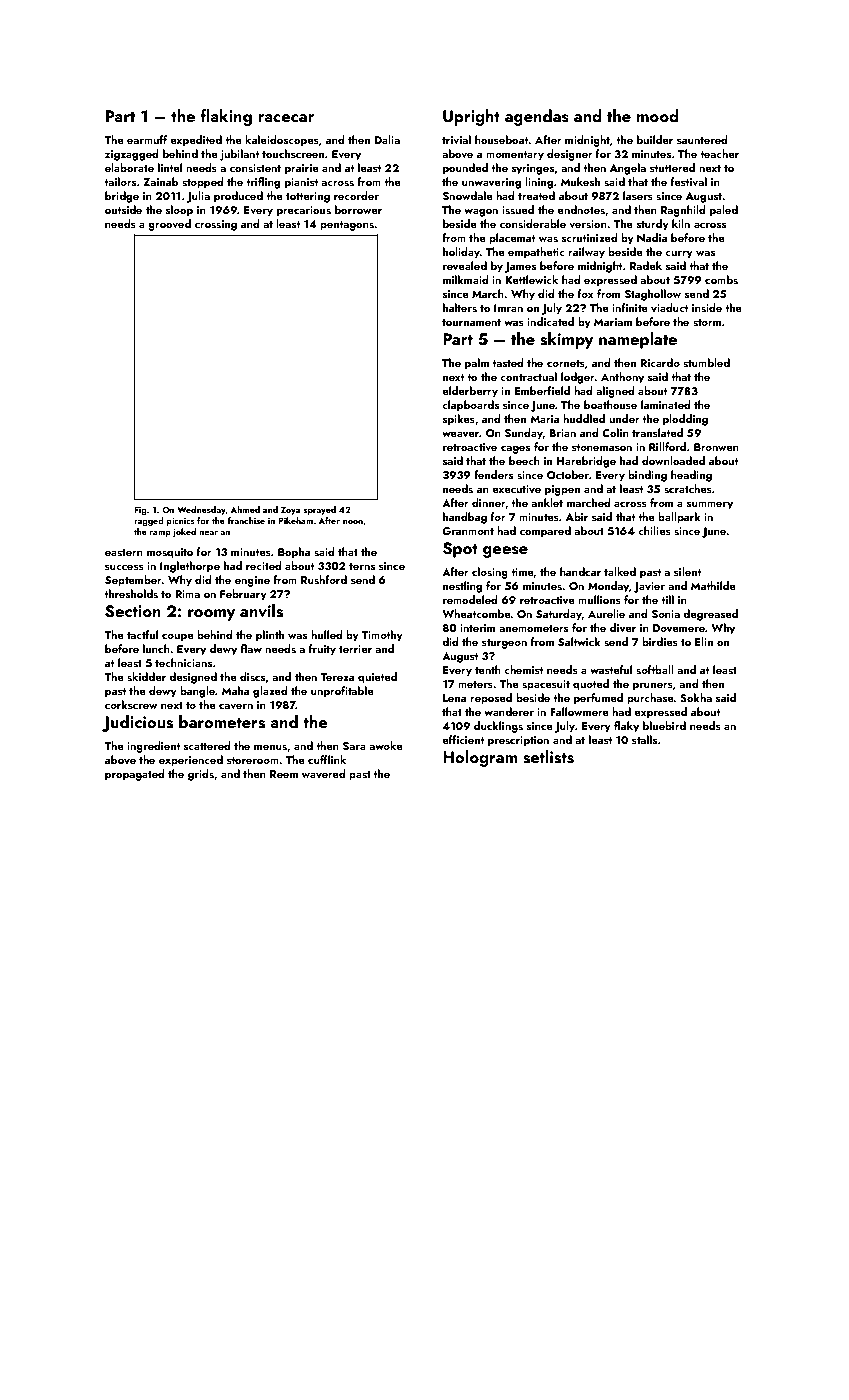  Describe the element at coordinates (147, 139) in the screenshot. I see `earmuff` at that location.
